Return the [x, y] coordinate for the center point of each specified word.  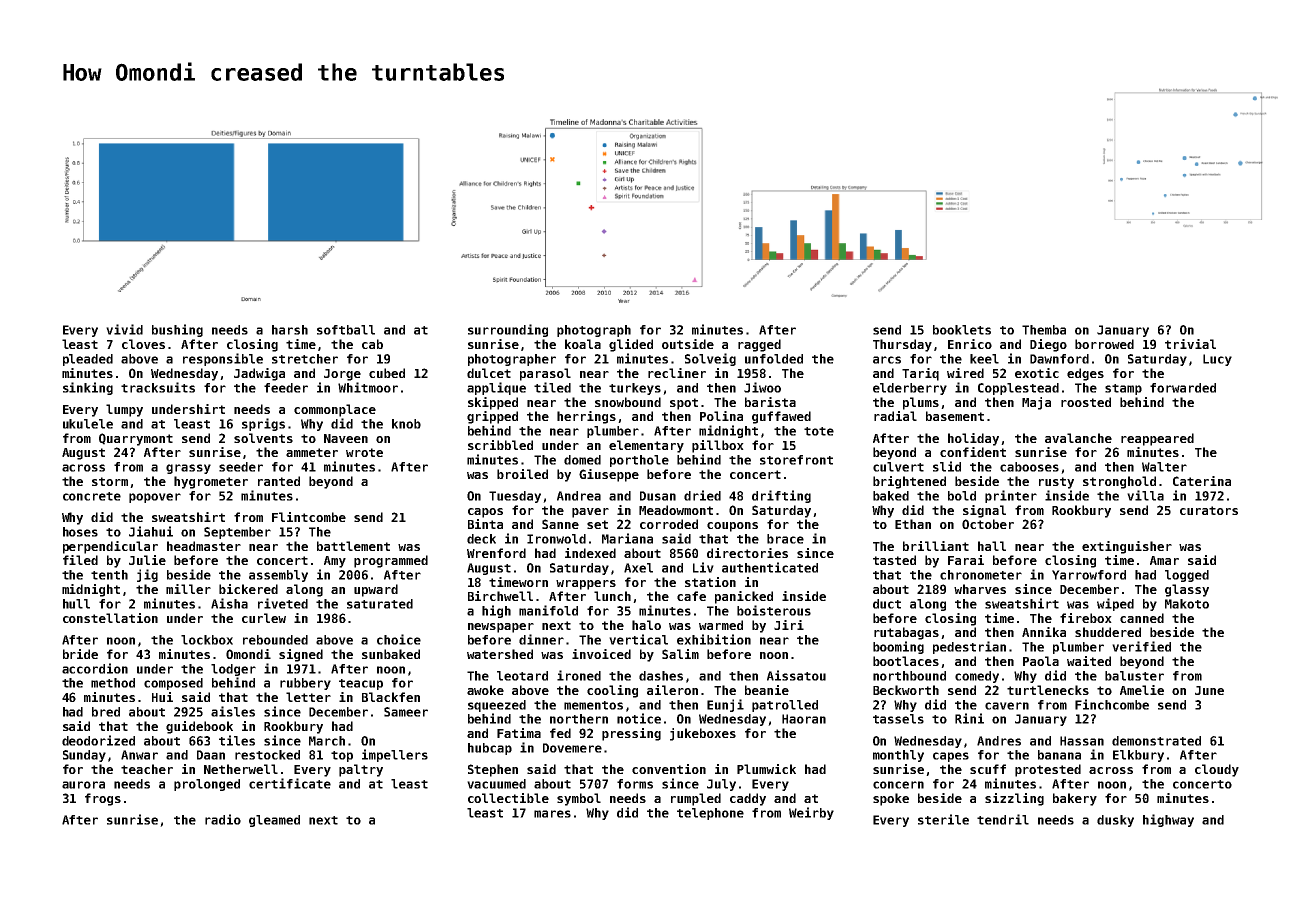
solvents [263, 438]
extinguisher [1127, 547]
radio [223, 819]
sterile [943, 819]
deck [481, 539]
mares [552, 814]
